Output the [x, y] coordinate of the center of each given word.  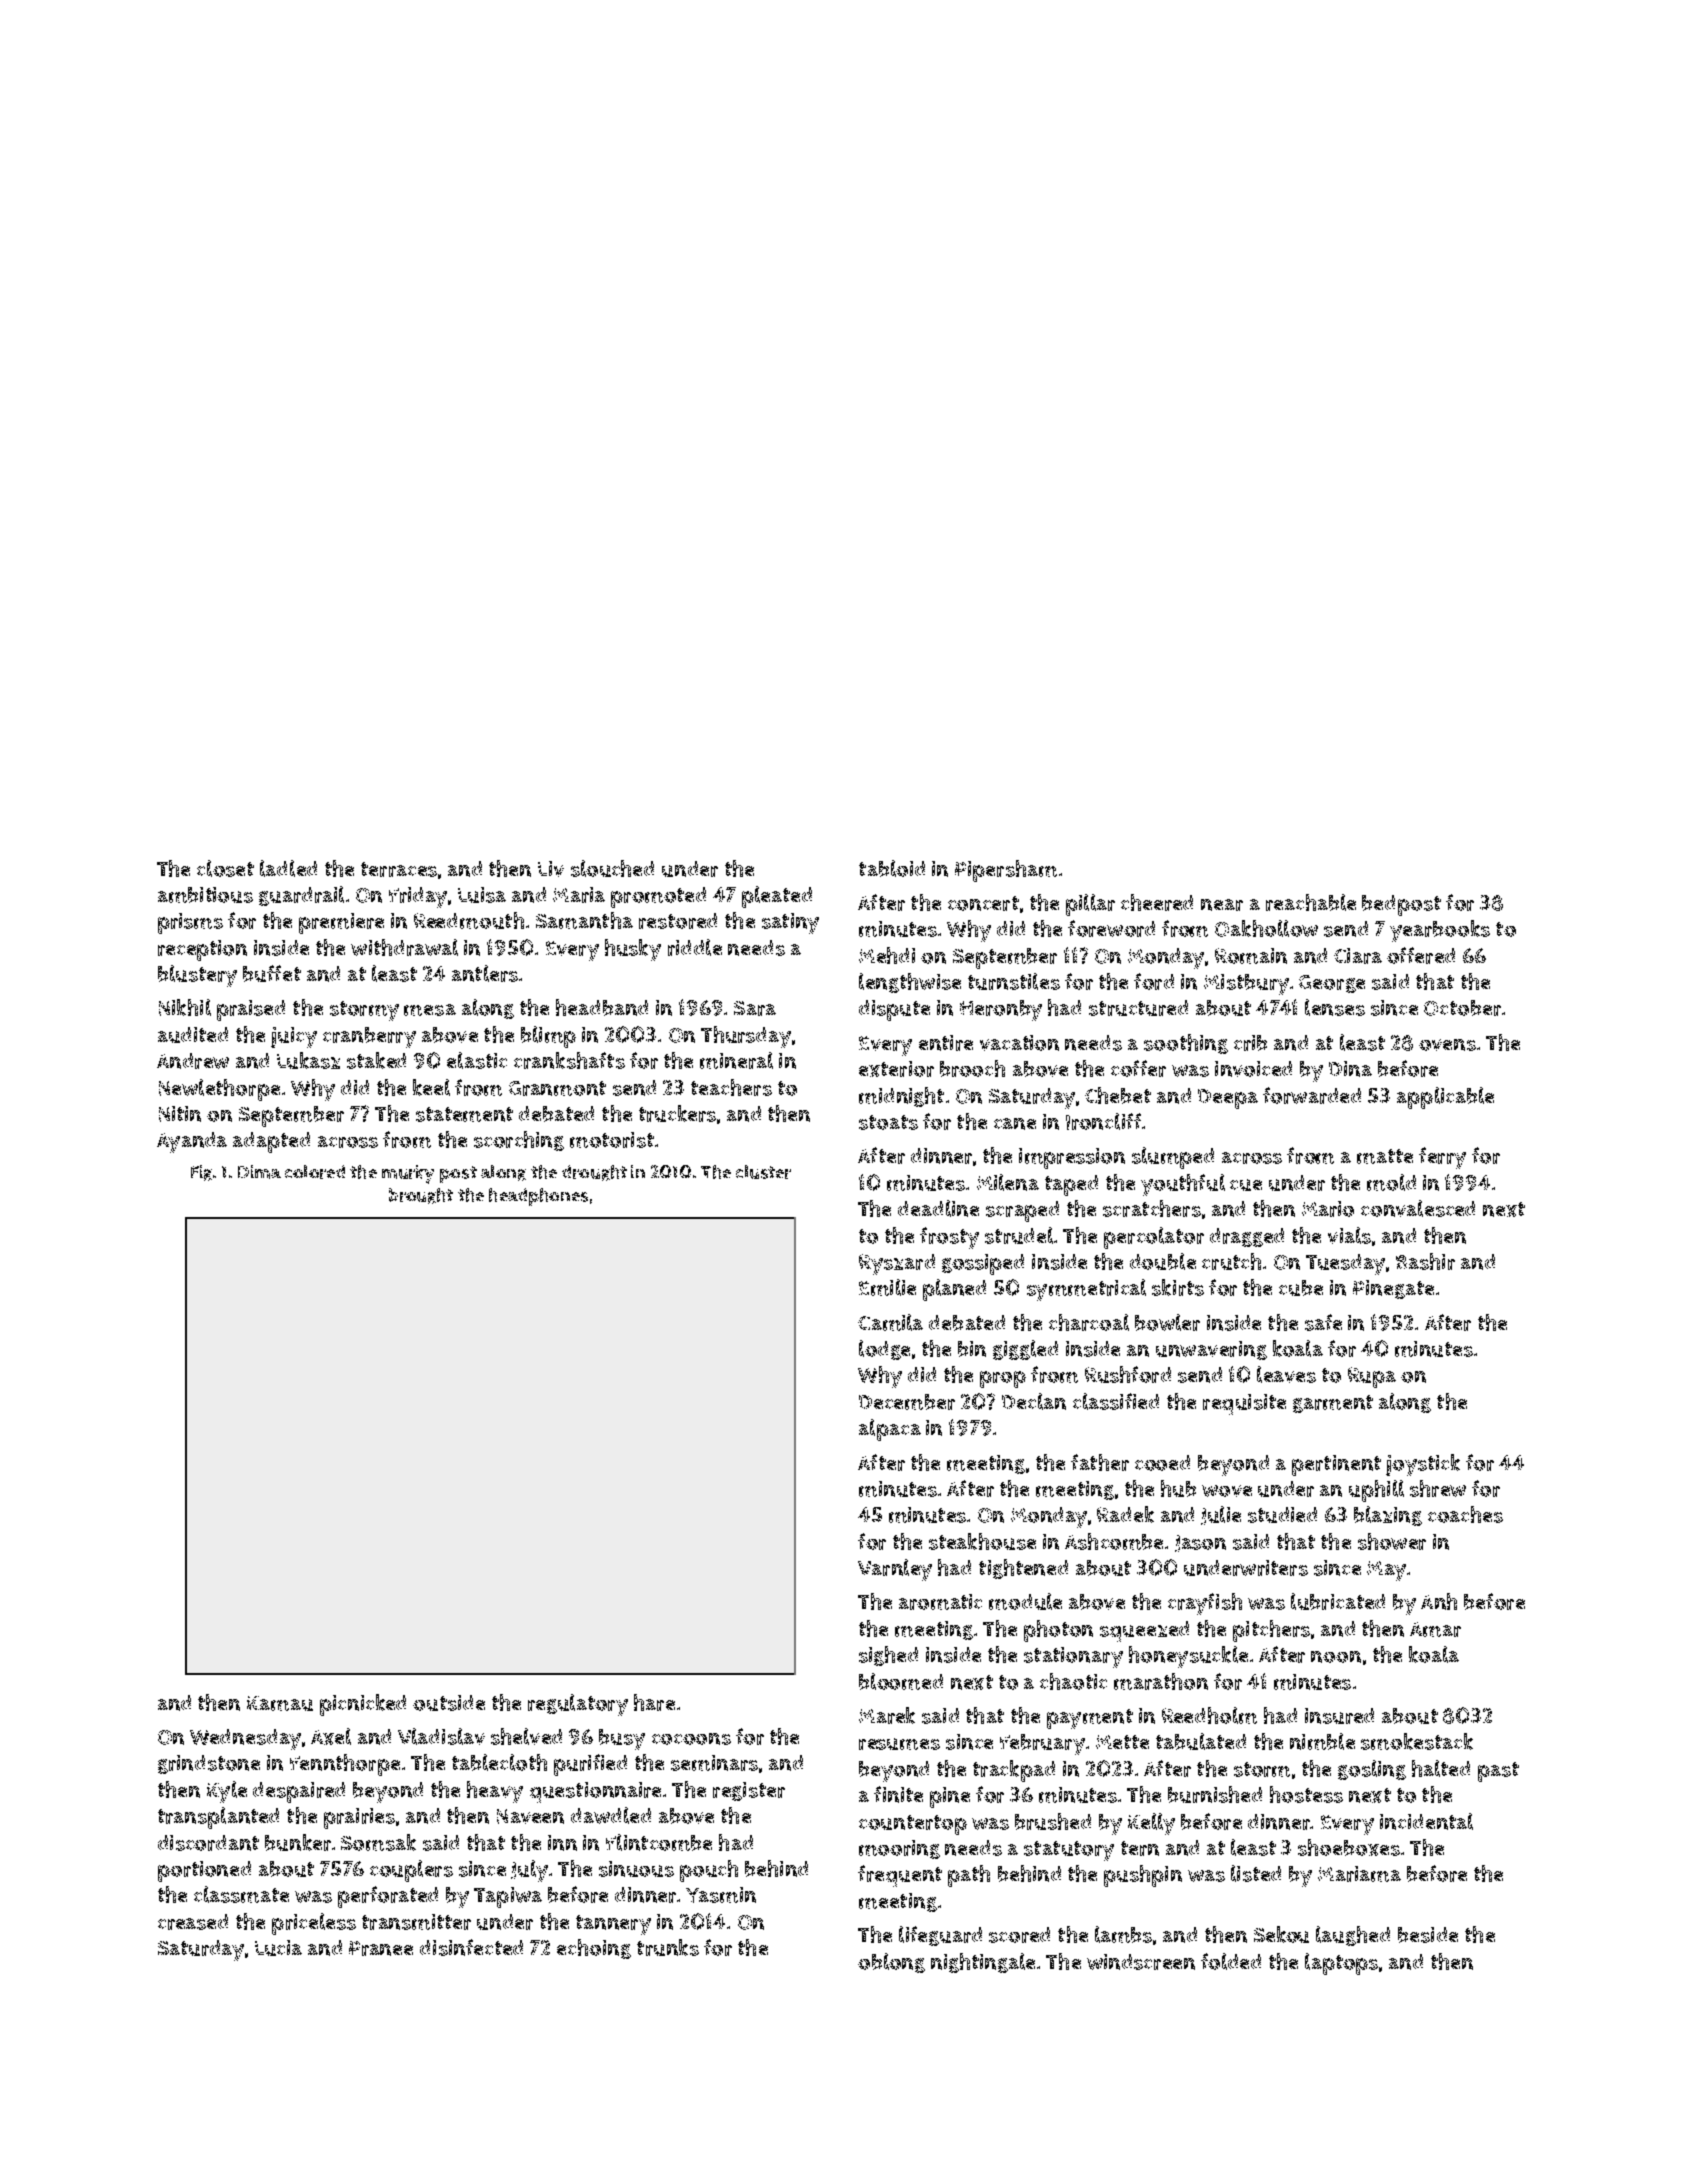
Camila [890, 1322]
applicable [1445, 1098]
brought [421, 1196]
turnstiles [1014, 981]
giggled [1025, 1350]
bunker [298, 1842]
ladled [288, 868]
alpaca [890, 1430]
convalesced [1418, 1208]
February [1042, 1744]
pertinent [1336, 1465]
